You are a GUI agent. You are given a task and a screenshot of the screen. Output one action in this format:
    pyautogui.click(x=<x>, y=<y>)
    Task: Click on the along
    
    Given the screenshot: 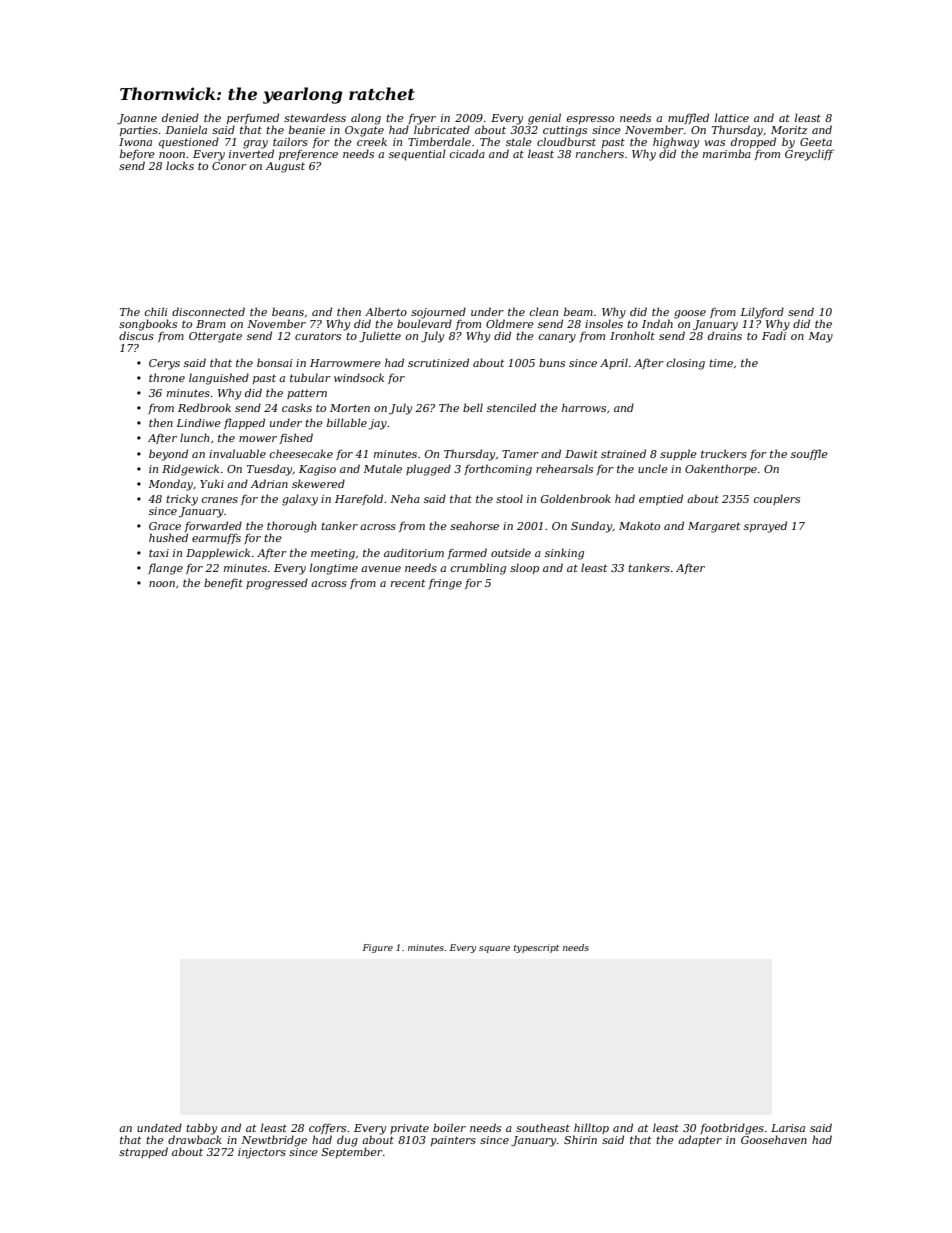 What is the action you would take?
    pyautogui.click(x=366, y=119)
